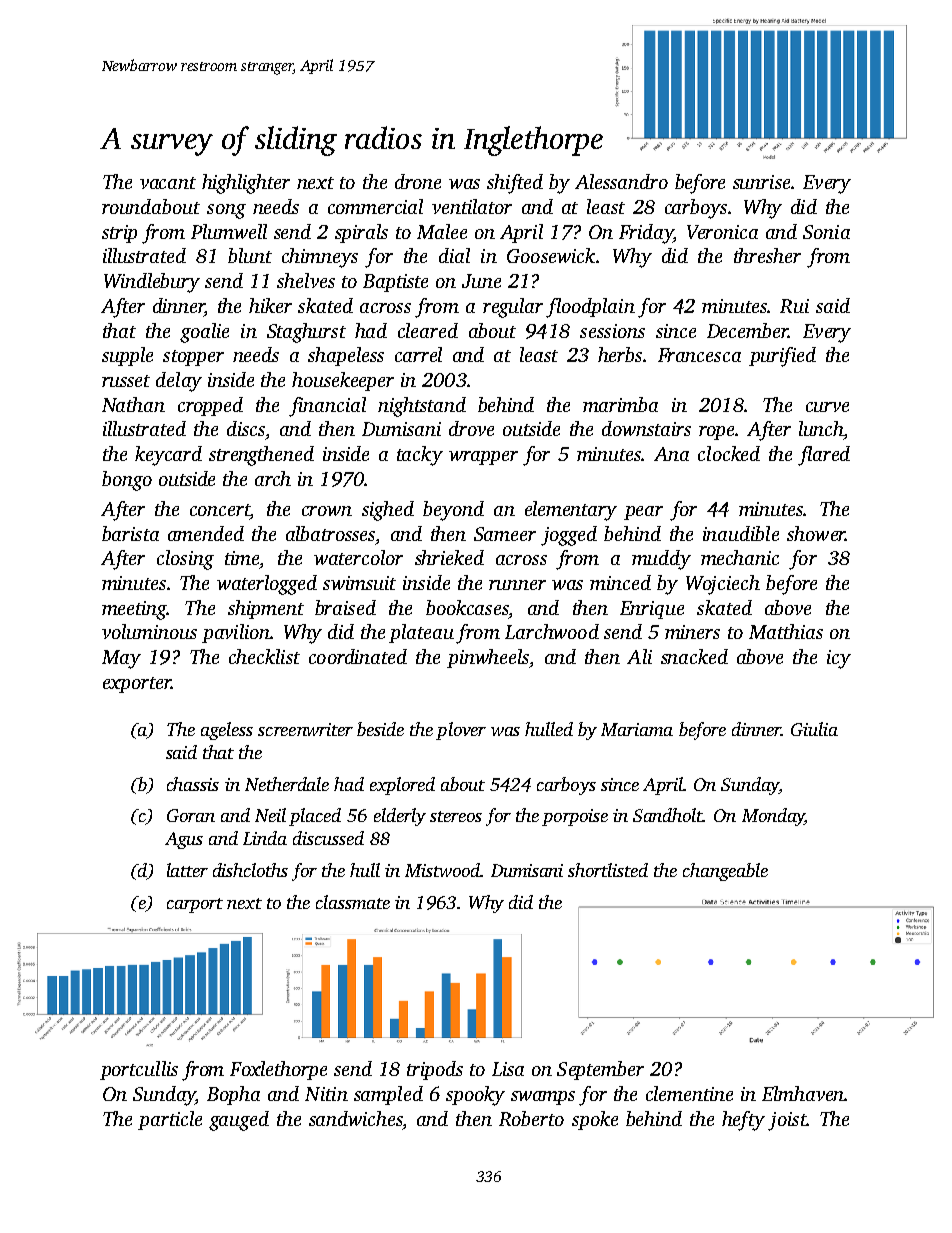 This page has width=952, height=1233. I want to click on highlighter, so click(246, 184).
